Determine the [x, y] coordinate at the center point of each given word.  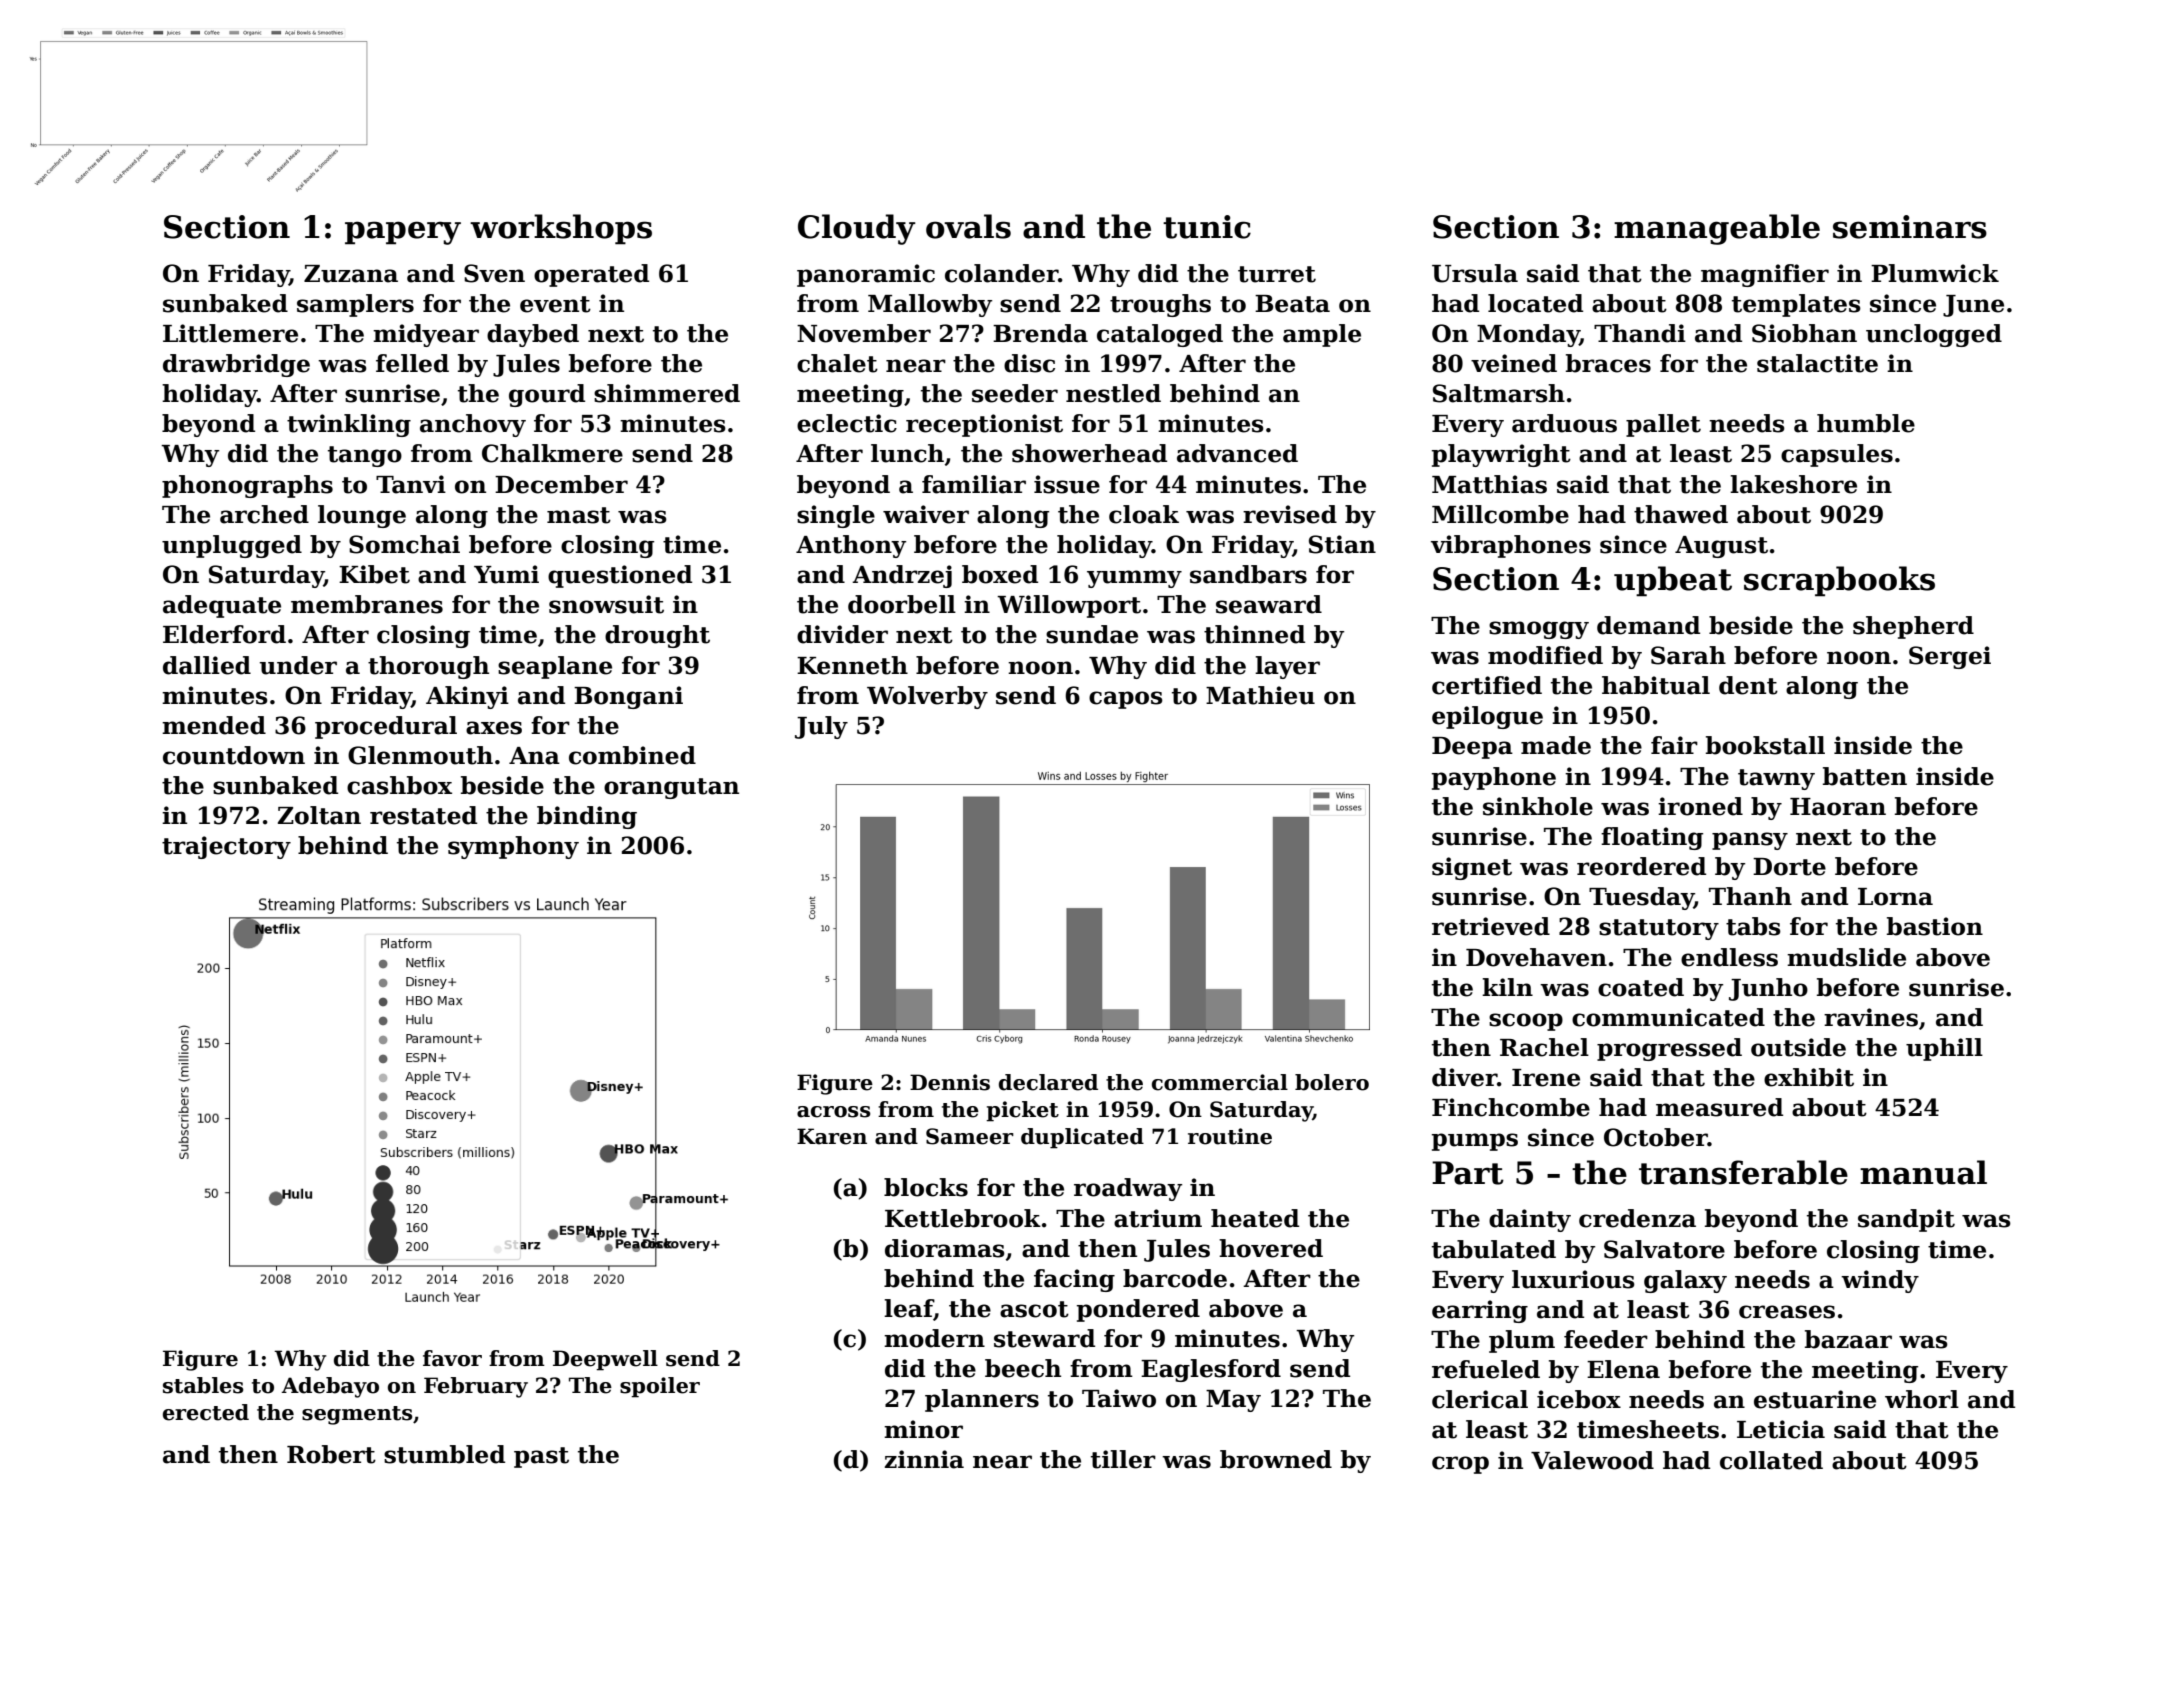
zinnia [924, 1459]
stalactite [1817, 363]
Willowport [1069, 606]
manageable [1717, 229]
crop [1460, 1465]
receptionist [984, 425]
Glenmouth [420, 755]
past [541, 1457]
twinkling [349, 425]
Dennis [950, 1082]
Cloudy [857, 229]
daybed [533, 335]
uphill [1944, 1049]
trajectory [226, 847]
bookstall [1765, 745]
